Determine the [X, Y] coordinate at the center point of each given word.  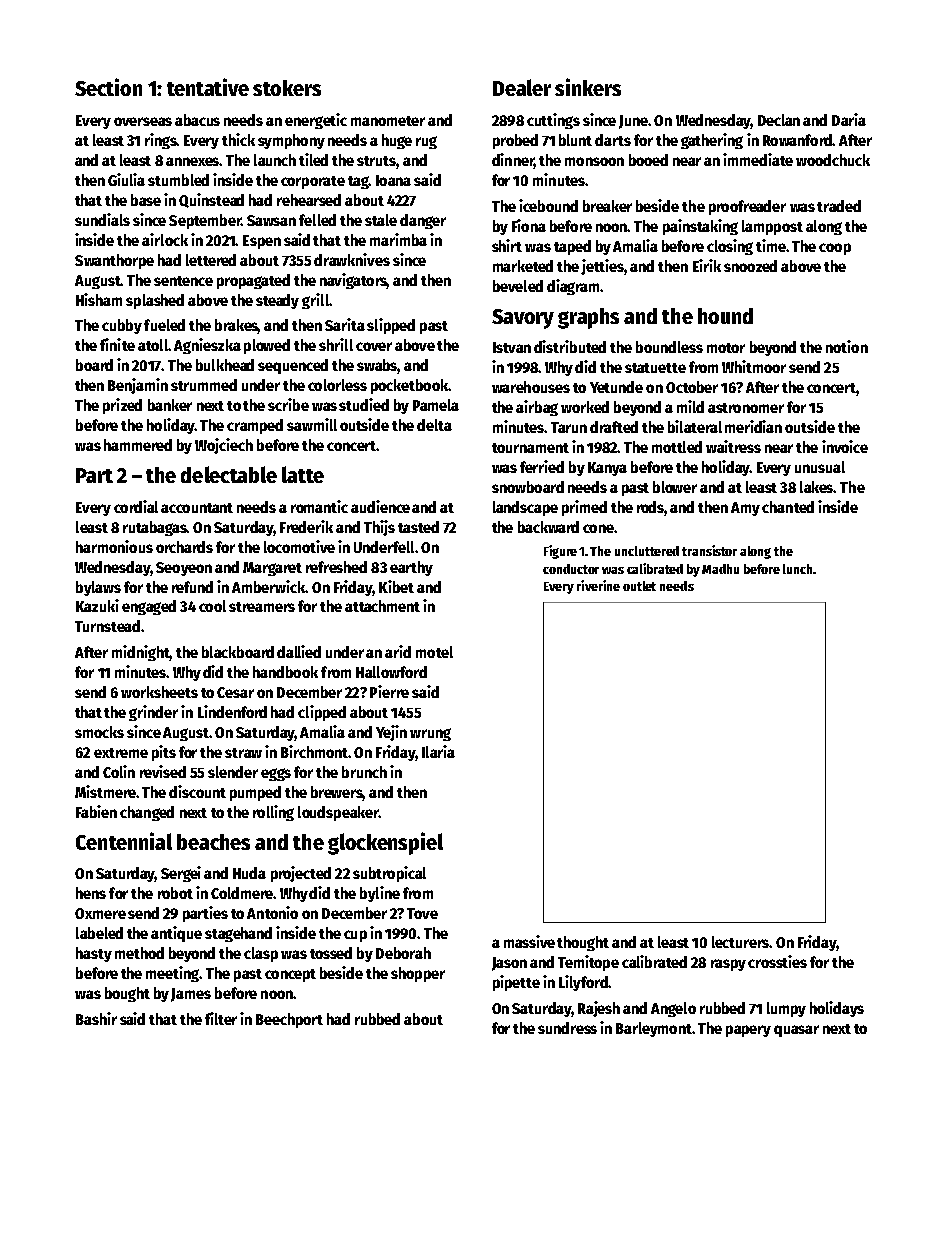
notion [847, 346]
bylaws [98, 588]
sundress [567, 1028]
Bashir [96, 1018]
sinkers [588, 87]
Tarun [569, 427]
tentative [208, 87]
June [633, 122]
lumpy [786, 1009]
